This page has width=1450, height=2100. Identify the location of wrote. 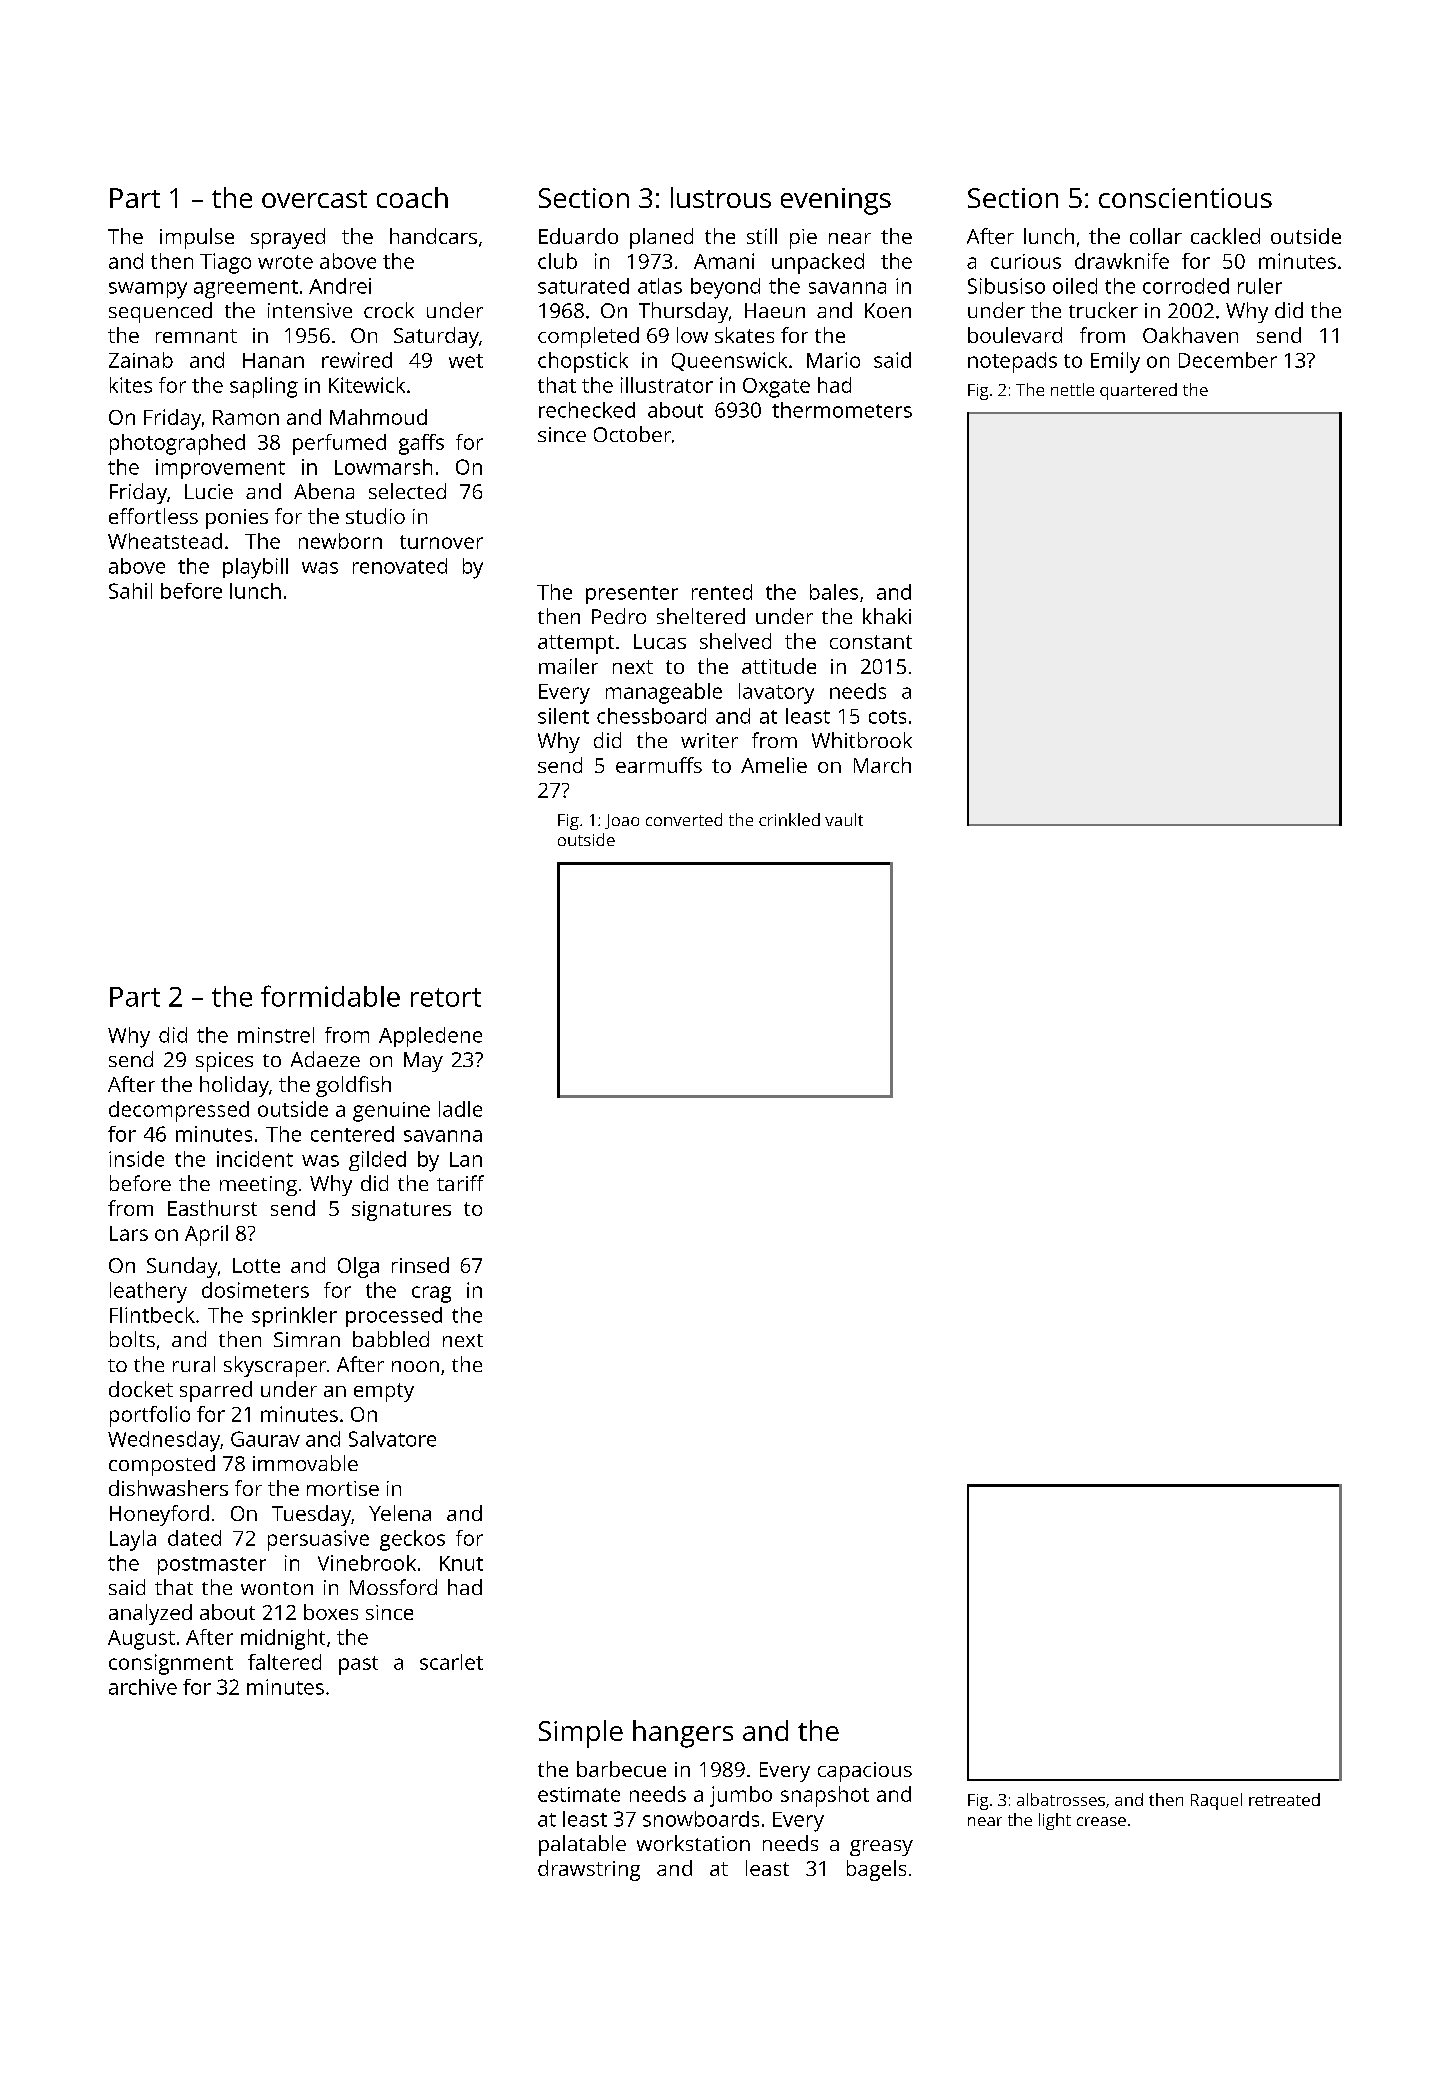
(285, 262).
